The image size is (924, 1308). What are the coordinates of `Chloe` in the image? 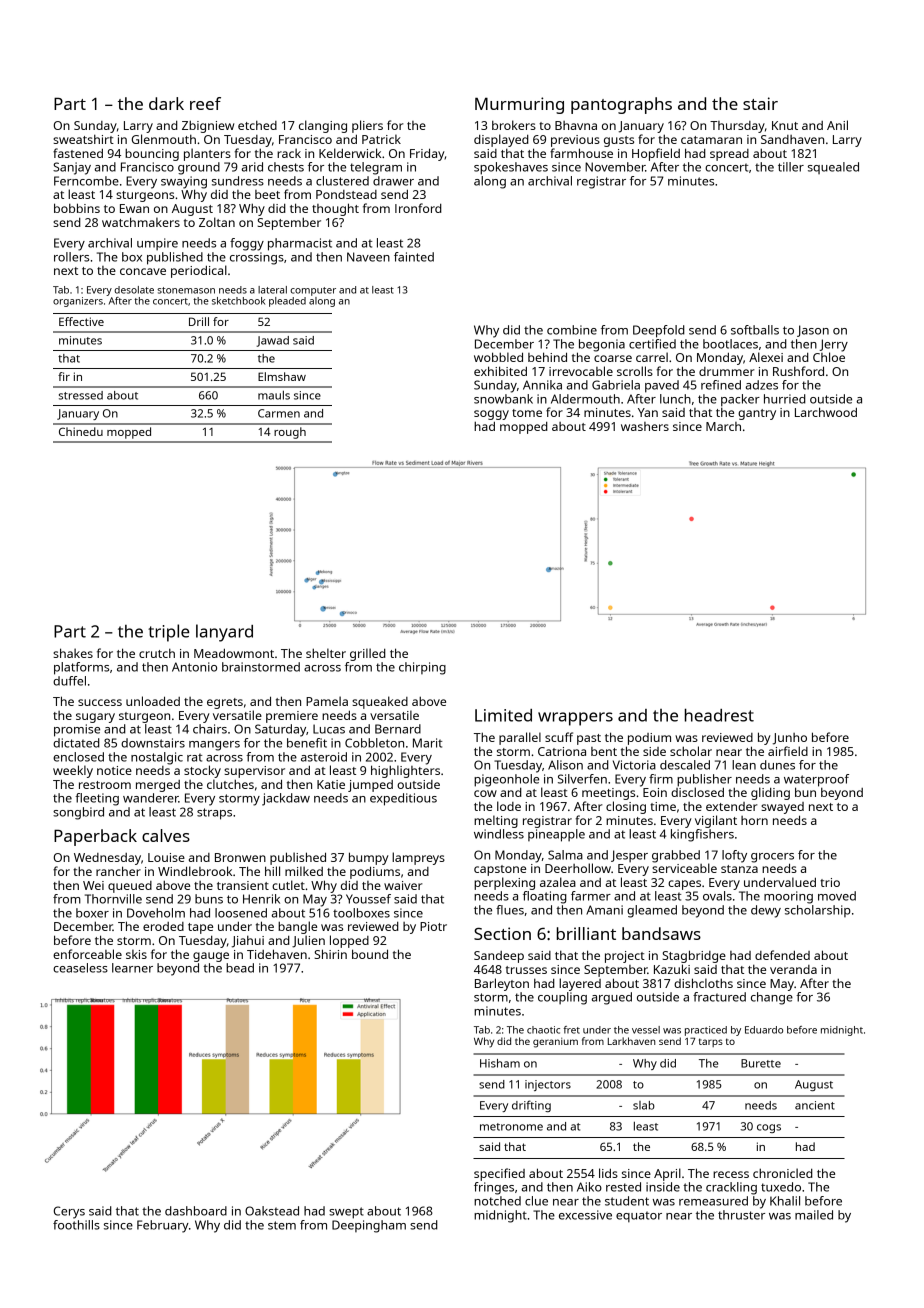 It's located at (829, 357).
